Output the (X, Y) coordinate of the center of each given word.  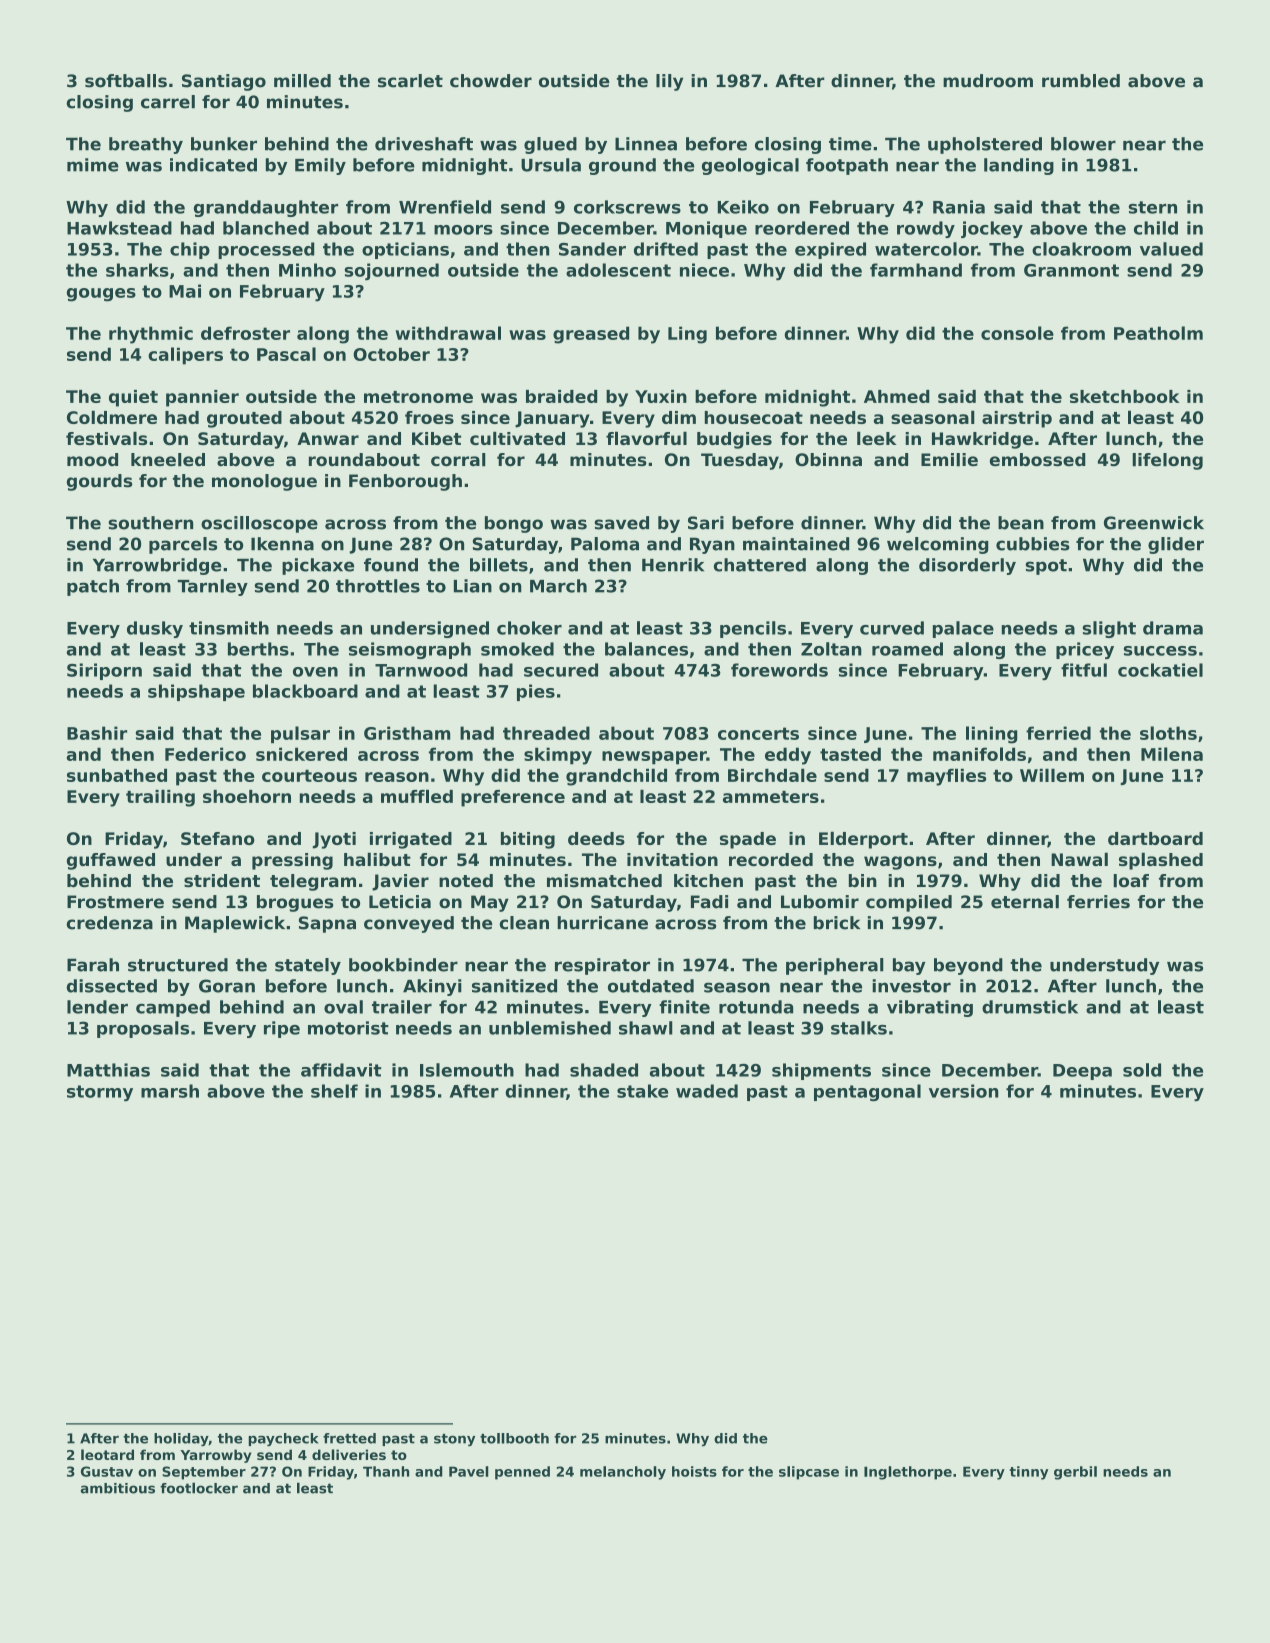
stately (308, 966)
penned (522, 1473)
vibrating (930, 1008)
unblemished (550, 1028)
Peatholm (1158, 333)
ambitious (118, 1488)
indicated (213, 165)
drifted (666, 249)
